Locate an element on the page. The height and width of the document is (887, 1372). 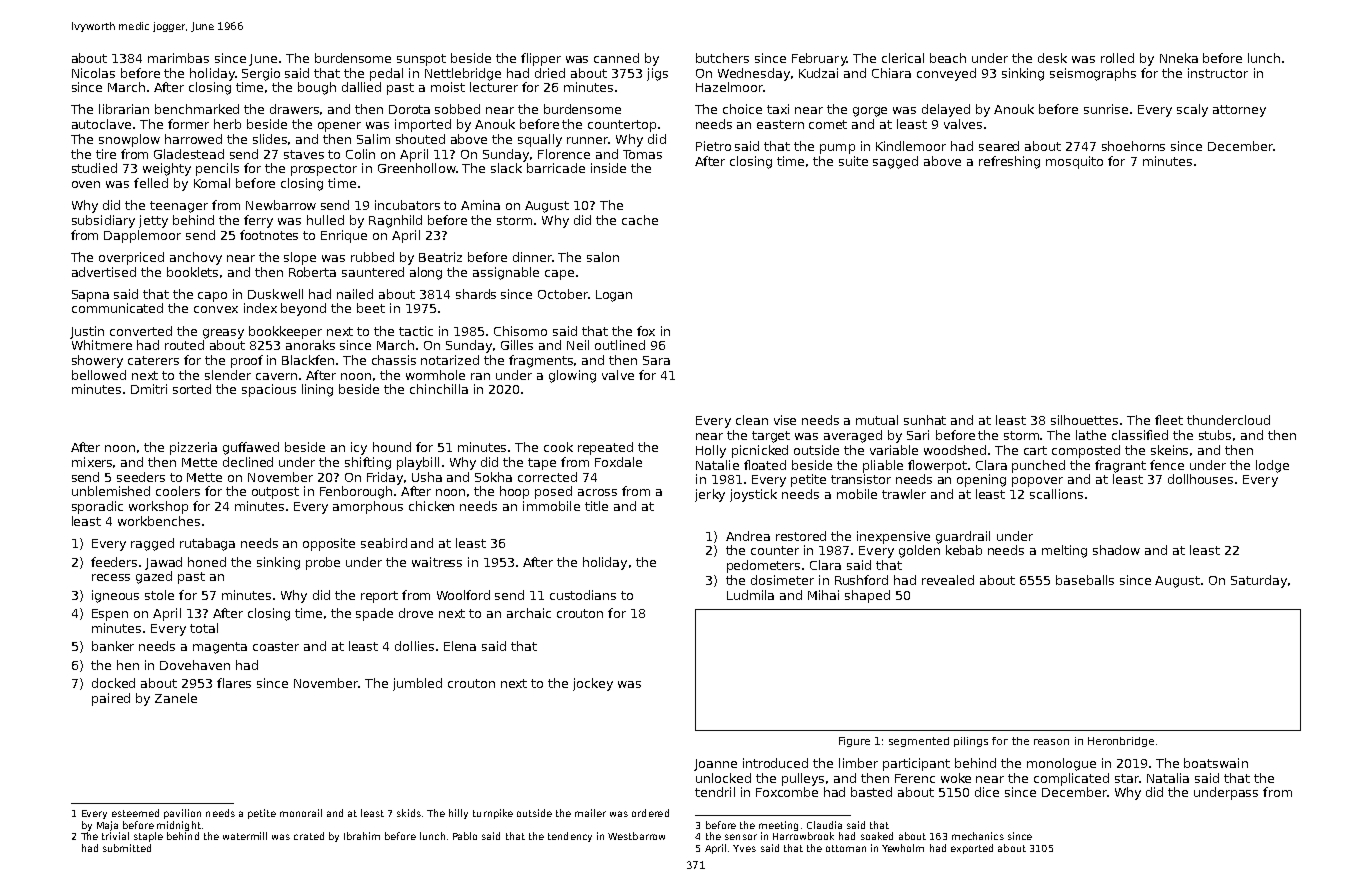
cache is located at coordinates (640, 220).
